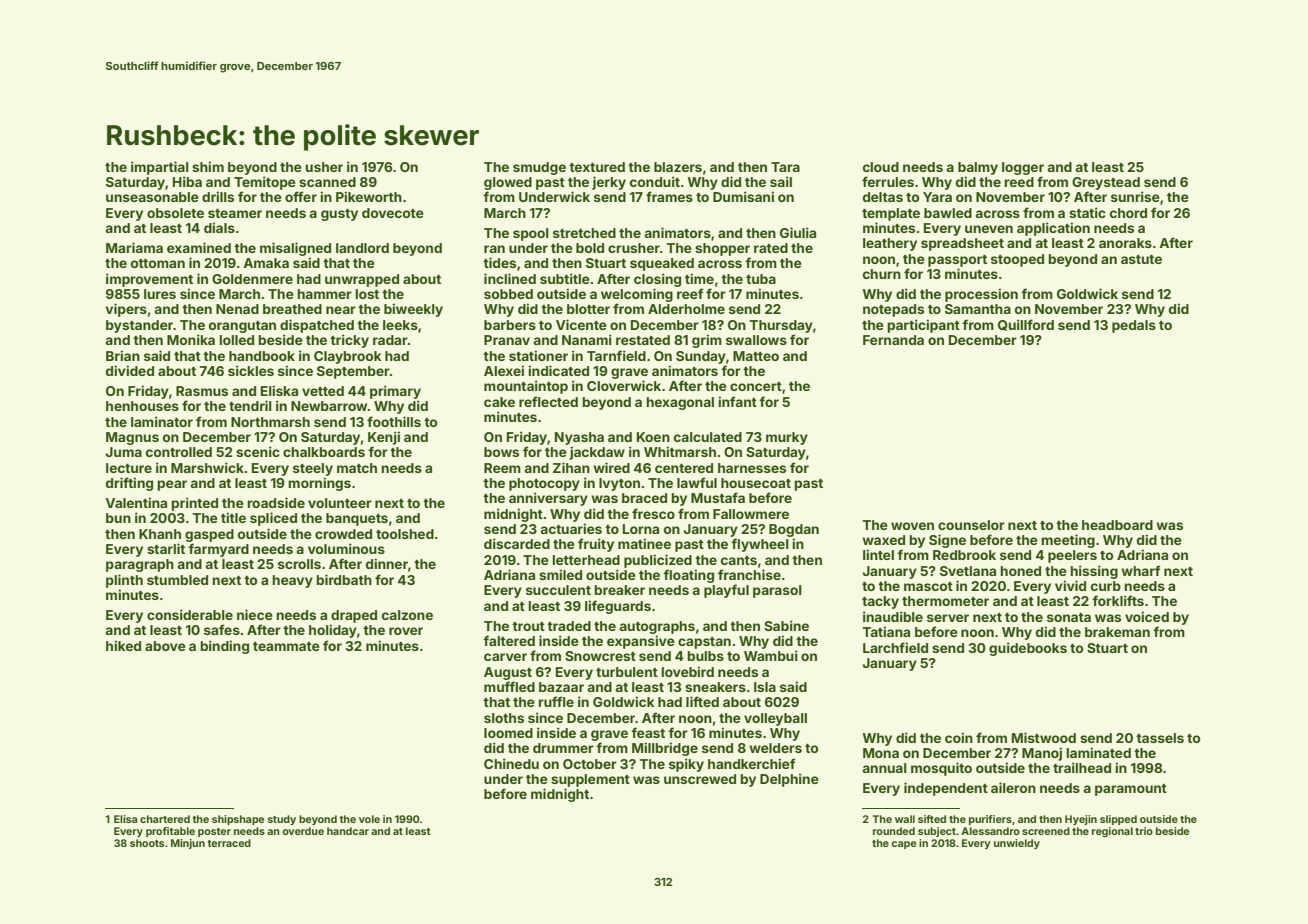 The width and height of the document is (1308, 924). What do you see at coordinates (619, 590) in the document?
I see `breaker` at bounding box center [619, 590].
